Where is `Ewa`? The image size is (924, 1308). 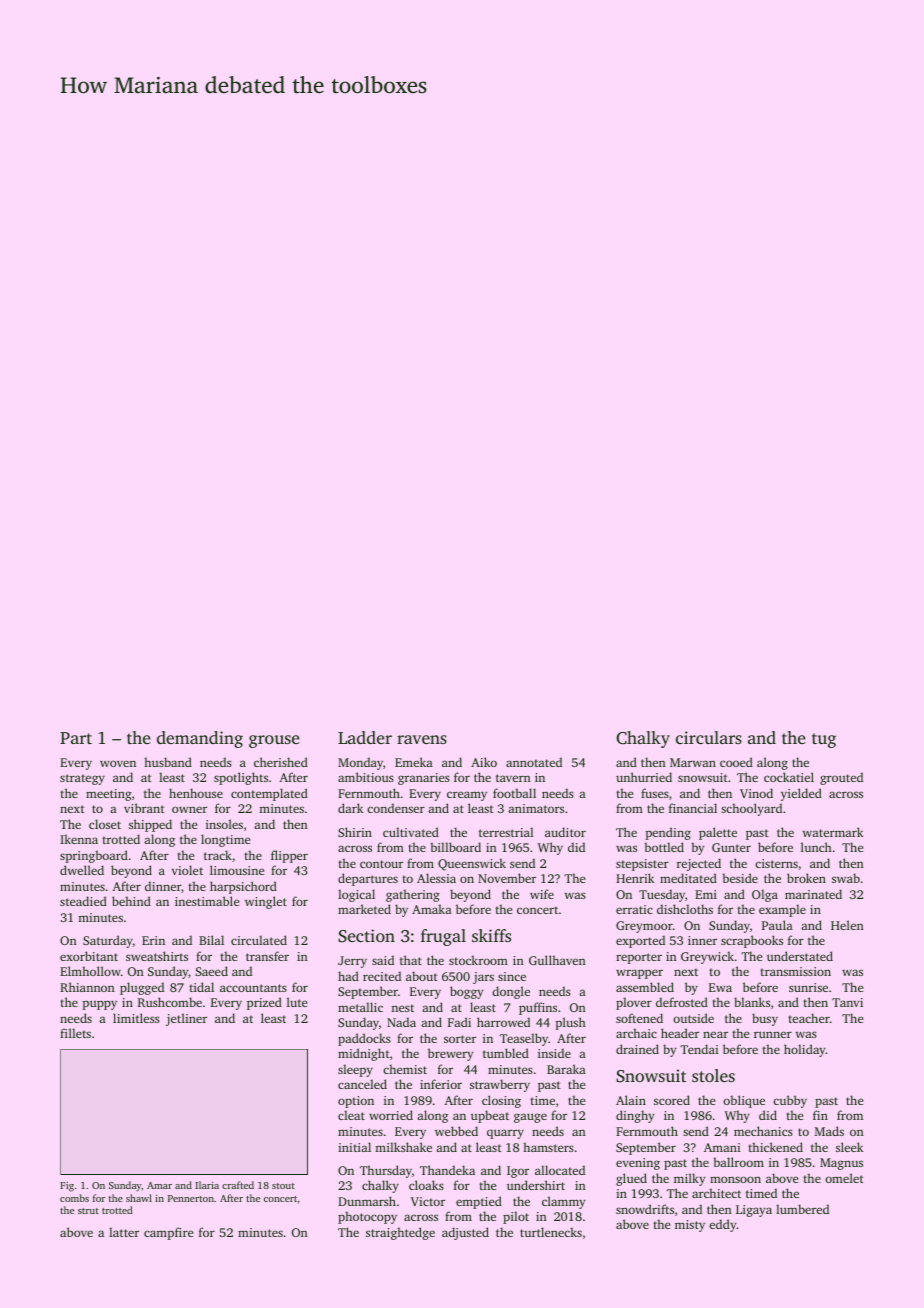
Ewa is located at coordinates (720, 987).
